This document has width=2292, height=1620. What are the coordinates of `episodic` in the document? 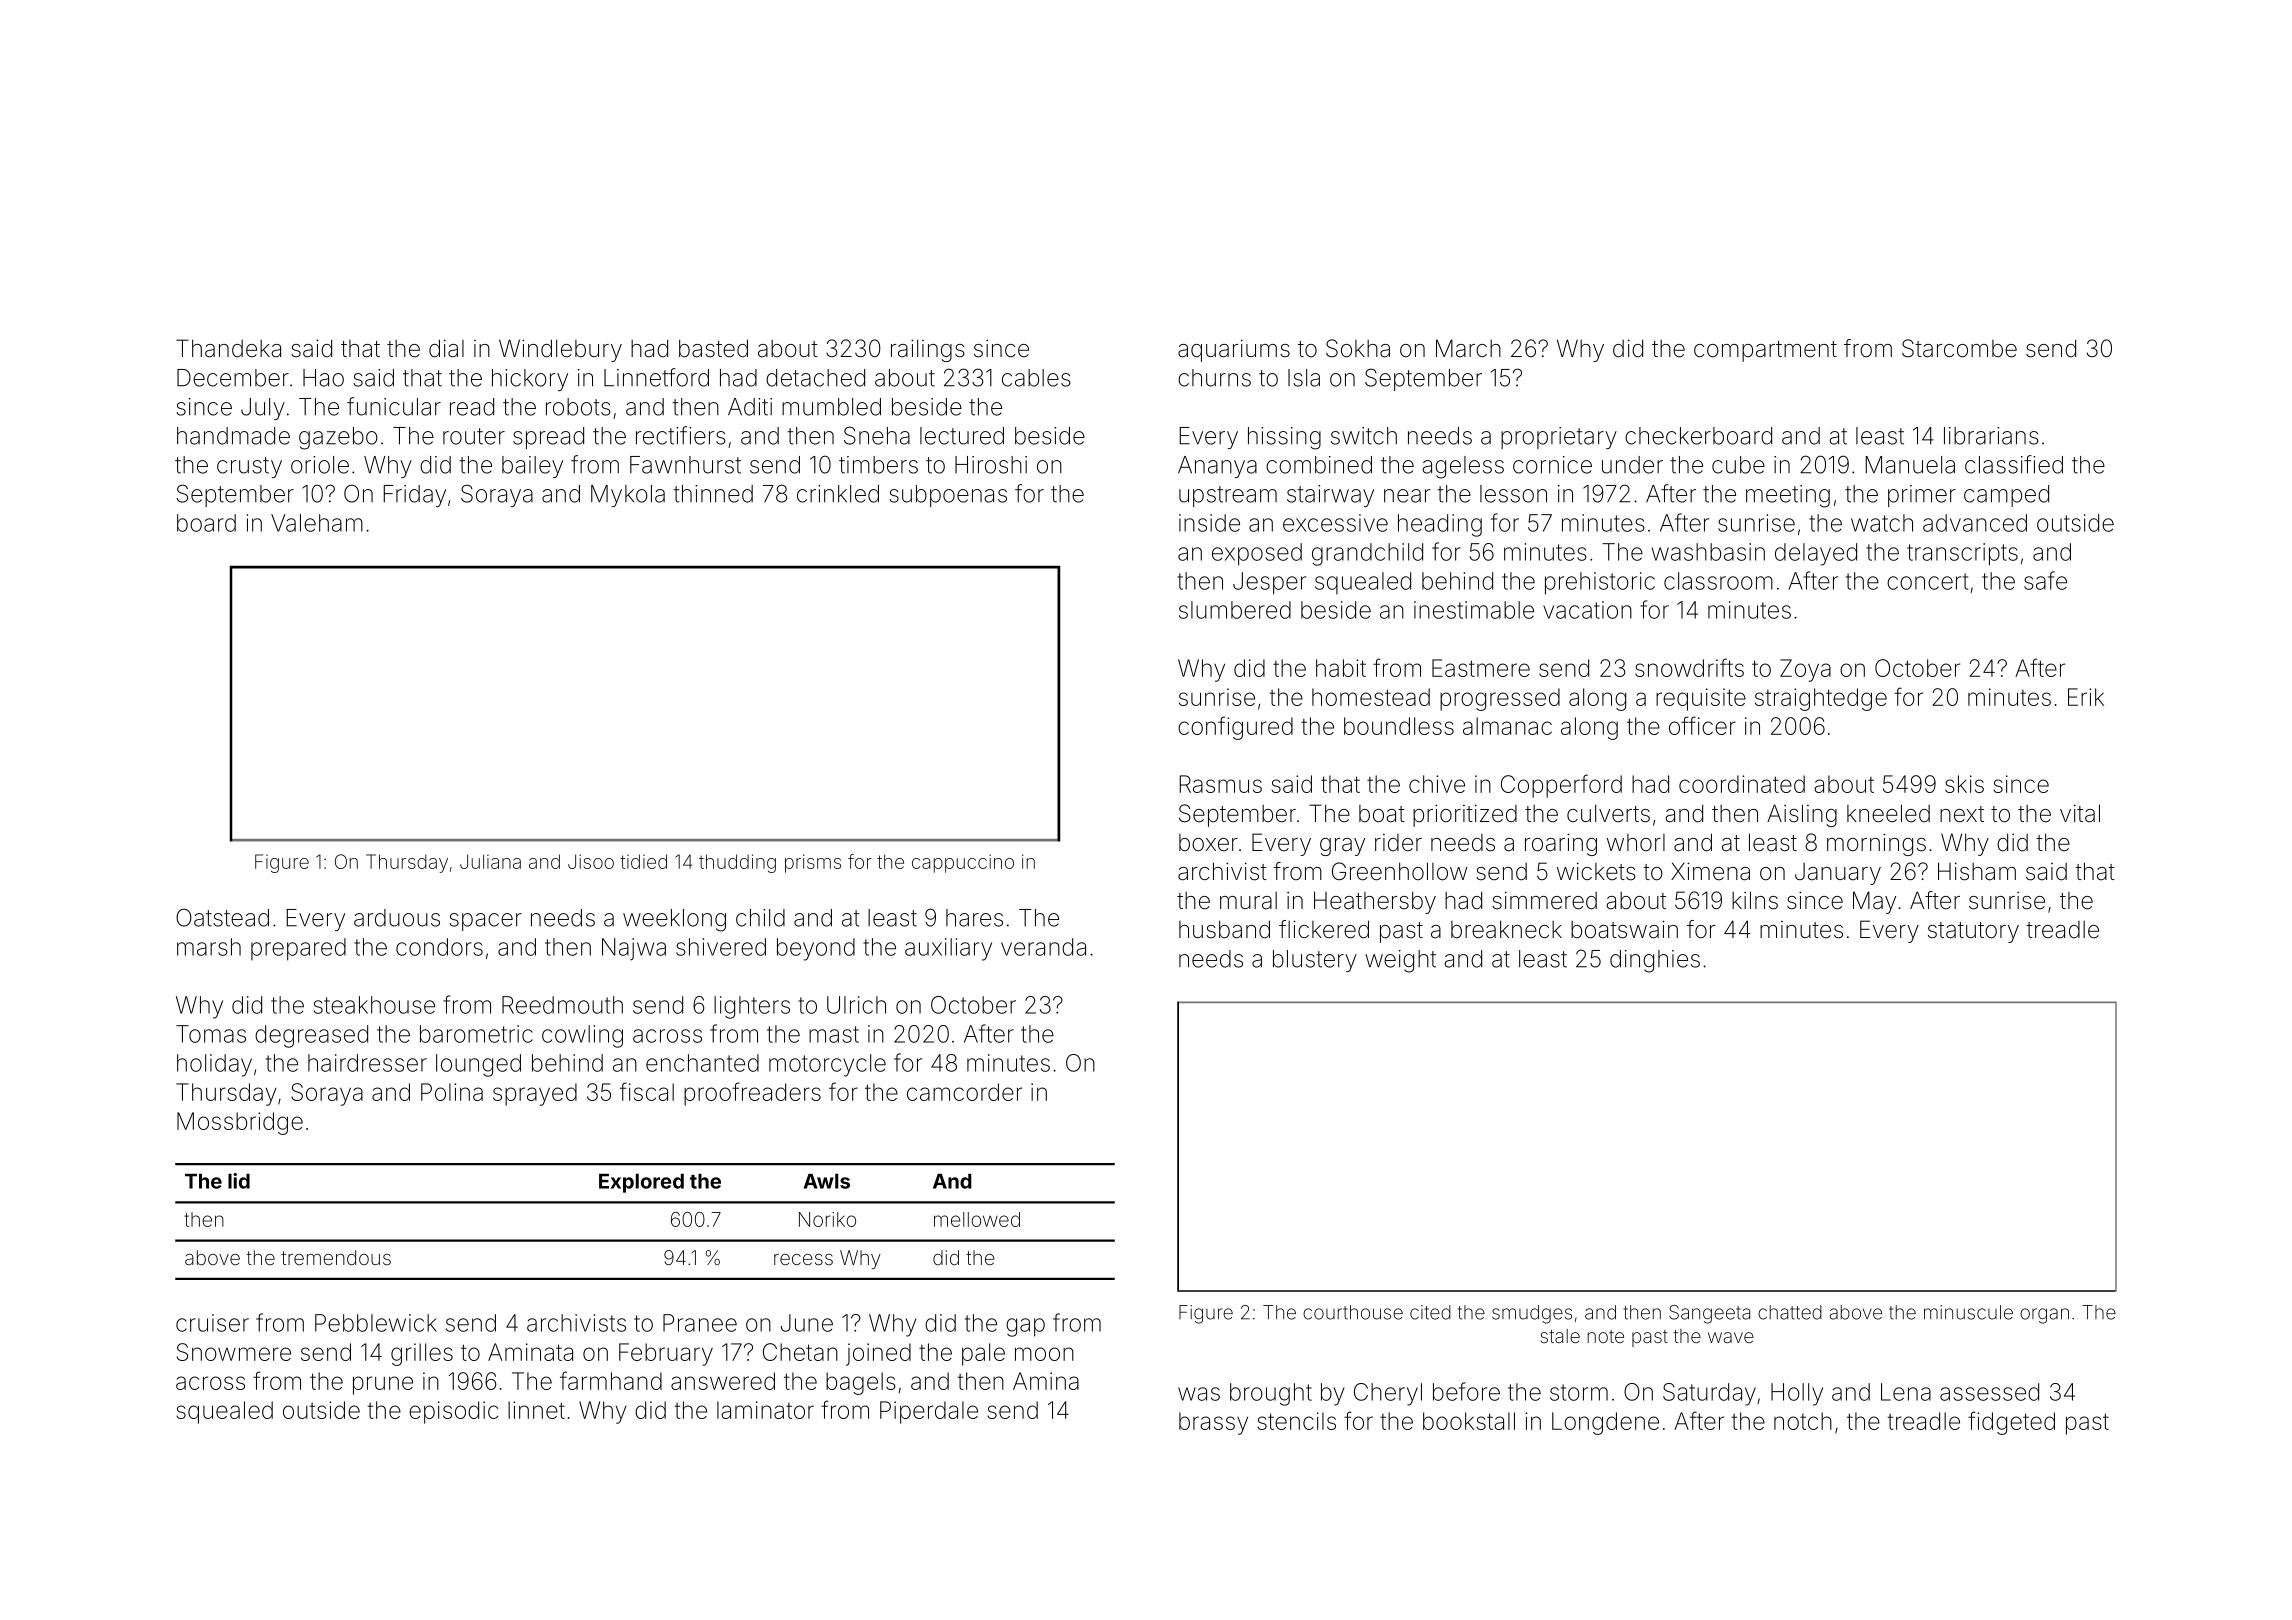 It's located at (453, 1412).
